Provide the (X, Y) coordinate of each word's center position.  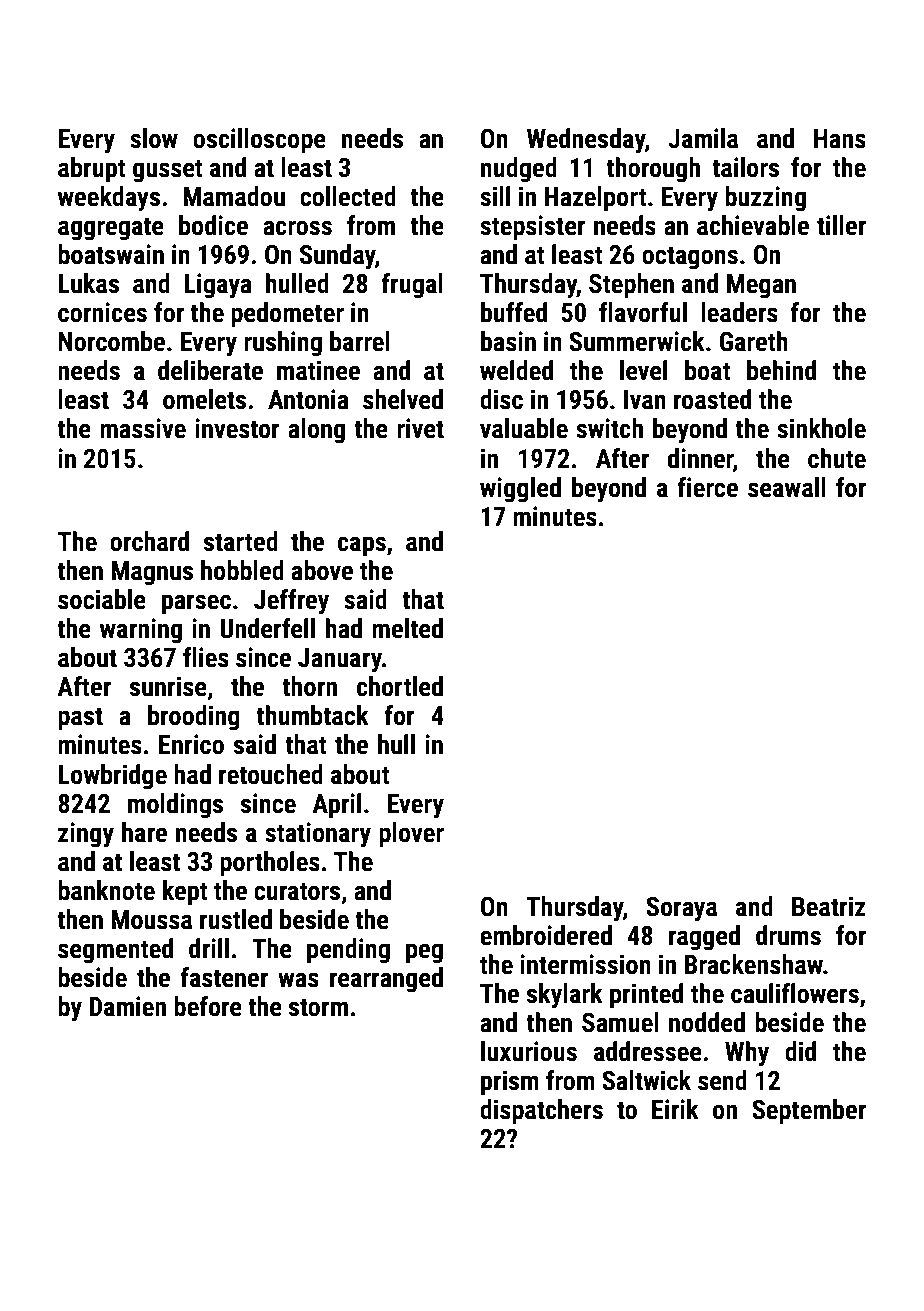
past (80, 719)
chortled (400, 686)
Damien (128, 1006)
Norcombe (112, 341)
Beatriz (829, 906)
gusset (168, 171)
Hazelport (596, 199)
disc (501, 399)
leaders (740, 312)
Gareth (754, 341)
